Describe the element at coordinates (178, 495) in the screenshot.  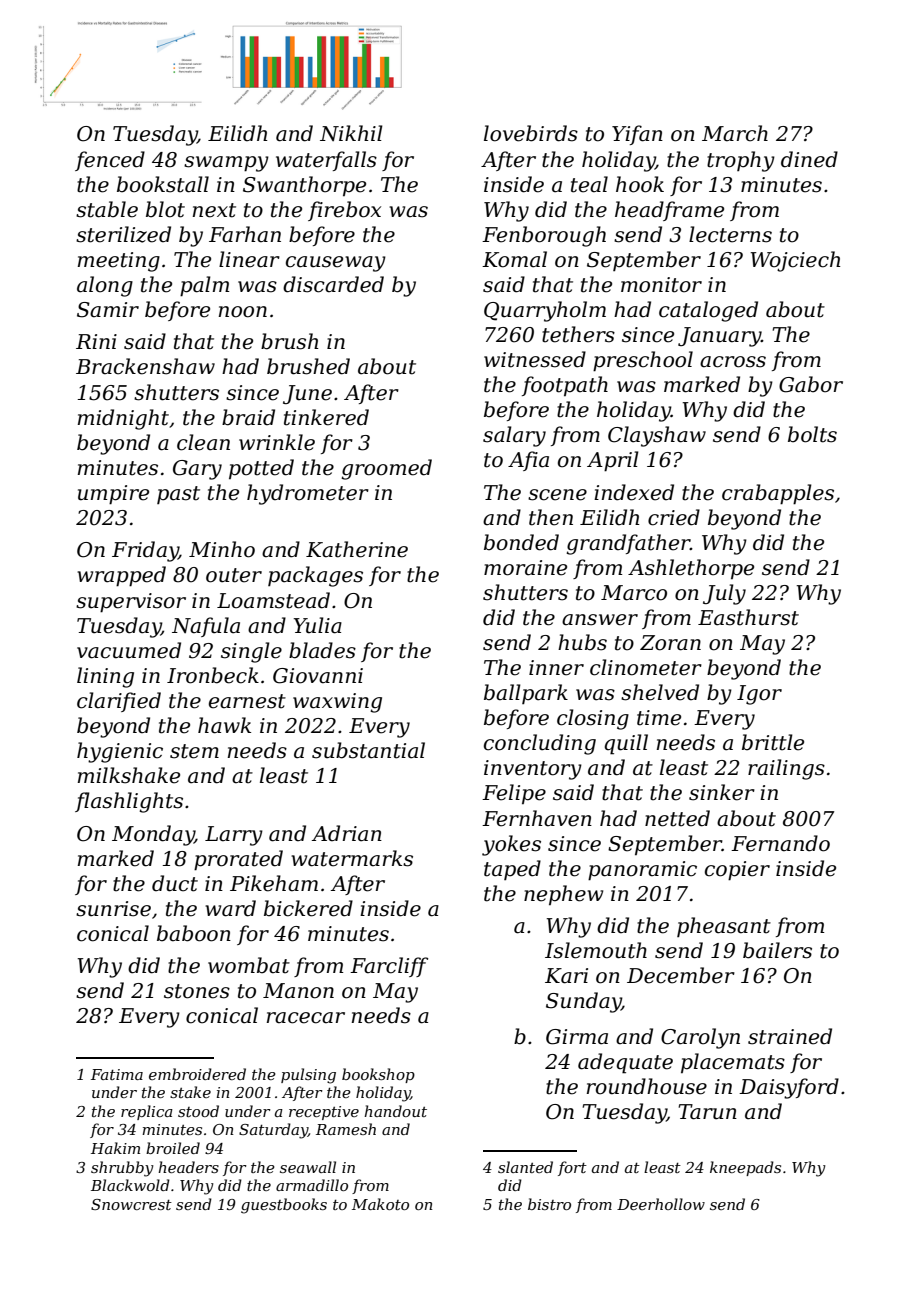
I see `past` at that location.
